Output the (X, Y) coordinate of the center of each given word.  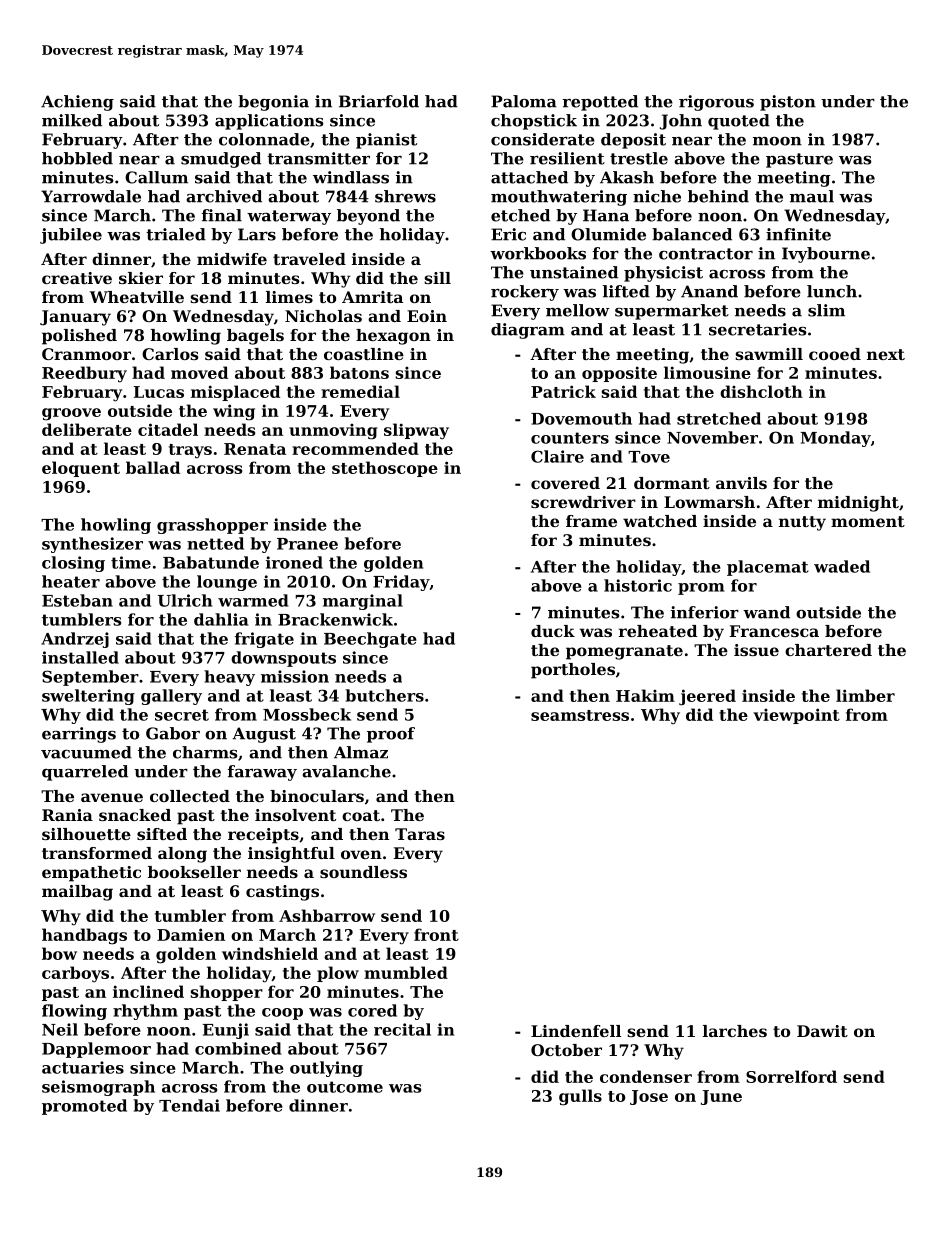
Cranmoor (86, 354)
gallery (171, 697)
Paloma (524, 101)
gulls (580, 1097)
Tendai (189, 1105)
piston (788, 103)
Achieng (77, 103)
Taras (420, 834)
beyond (368, 217)
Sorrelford (791, 1076)
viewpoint (796, 716)
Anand (709, 291)
